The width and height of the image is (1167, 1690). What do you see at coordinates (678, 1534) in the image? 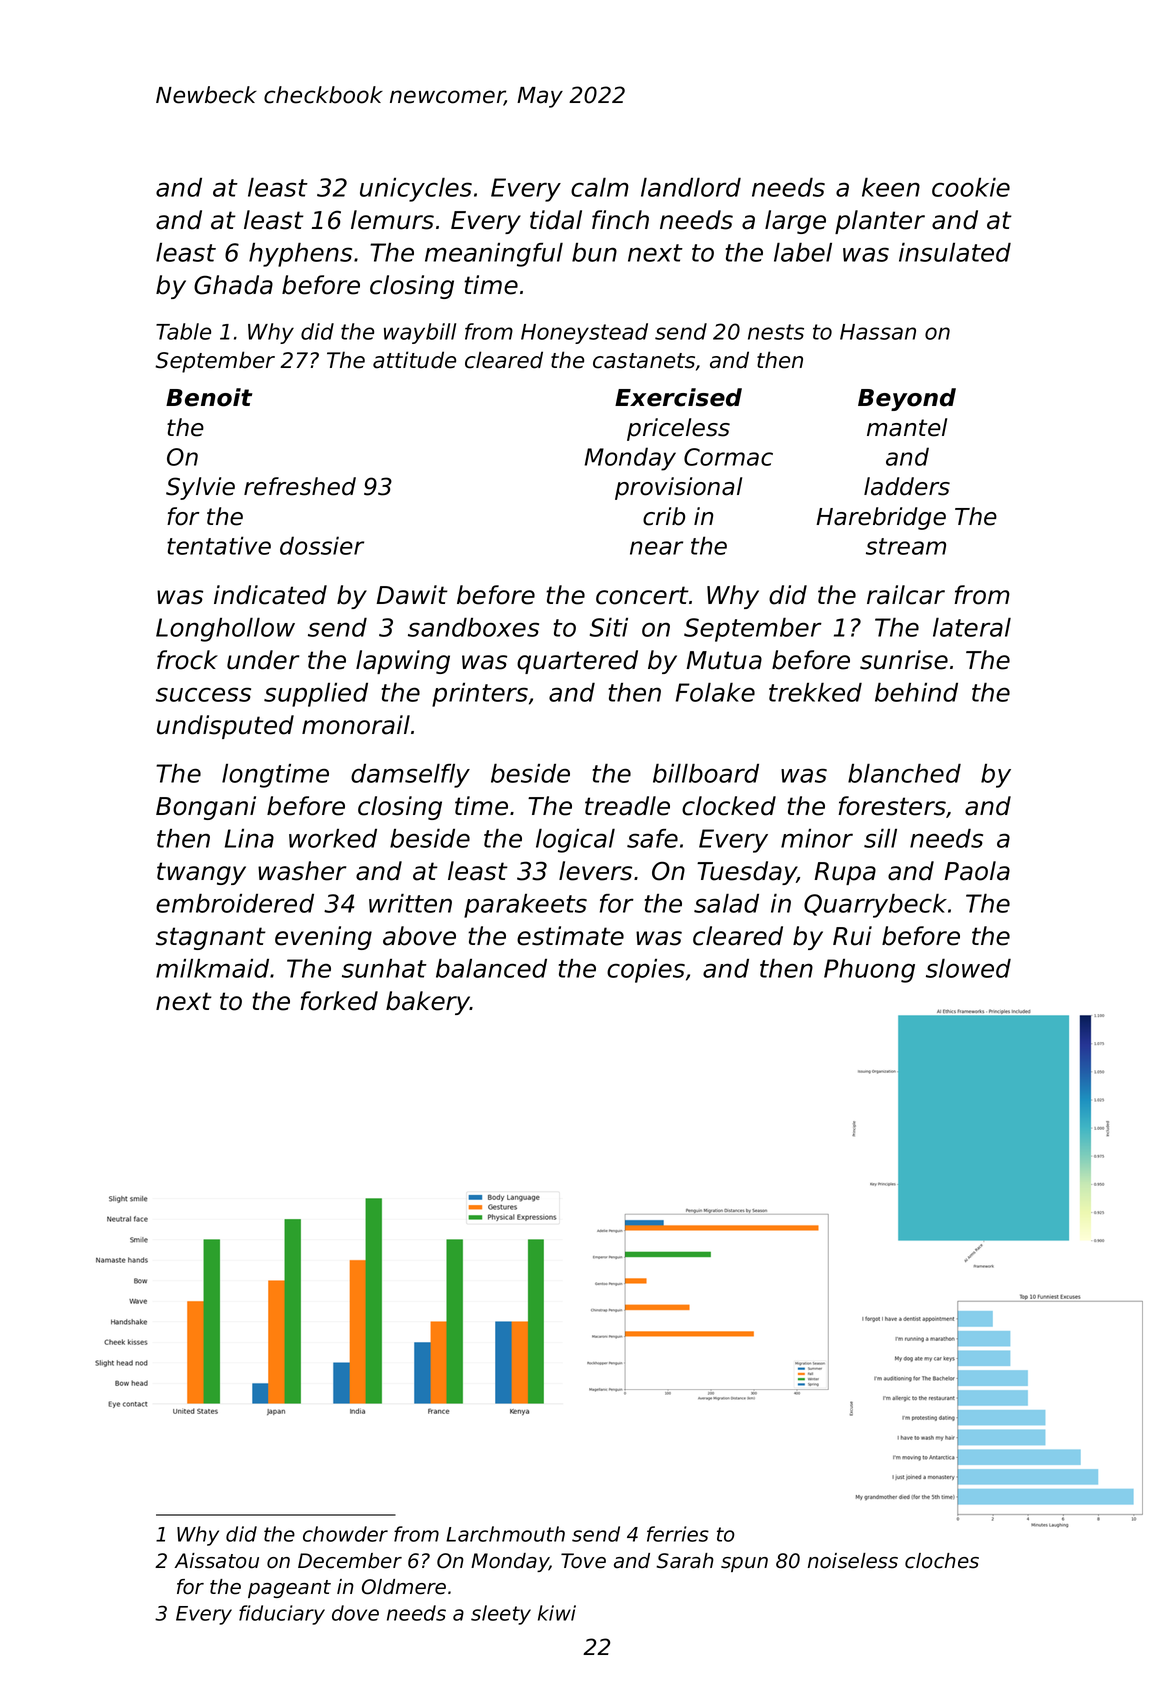
I see `ferries` at bounding box center [678, 1534].
